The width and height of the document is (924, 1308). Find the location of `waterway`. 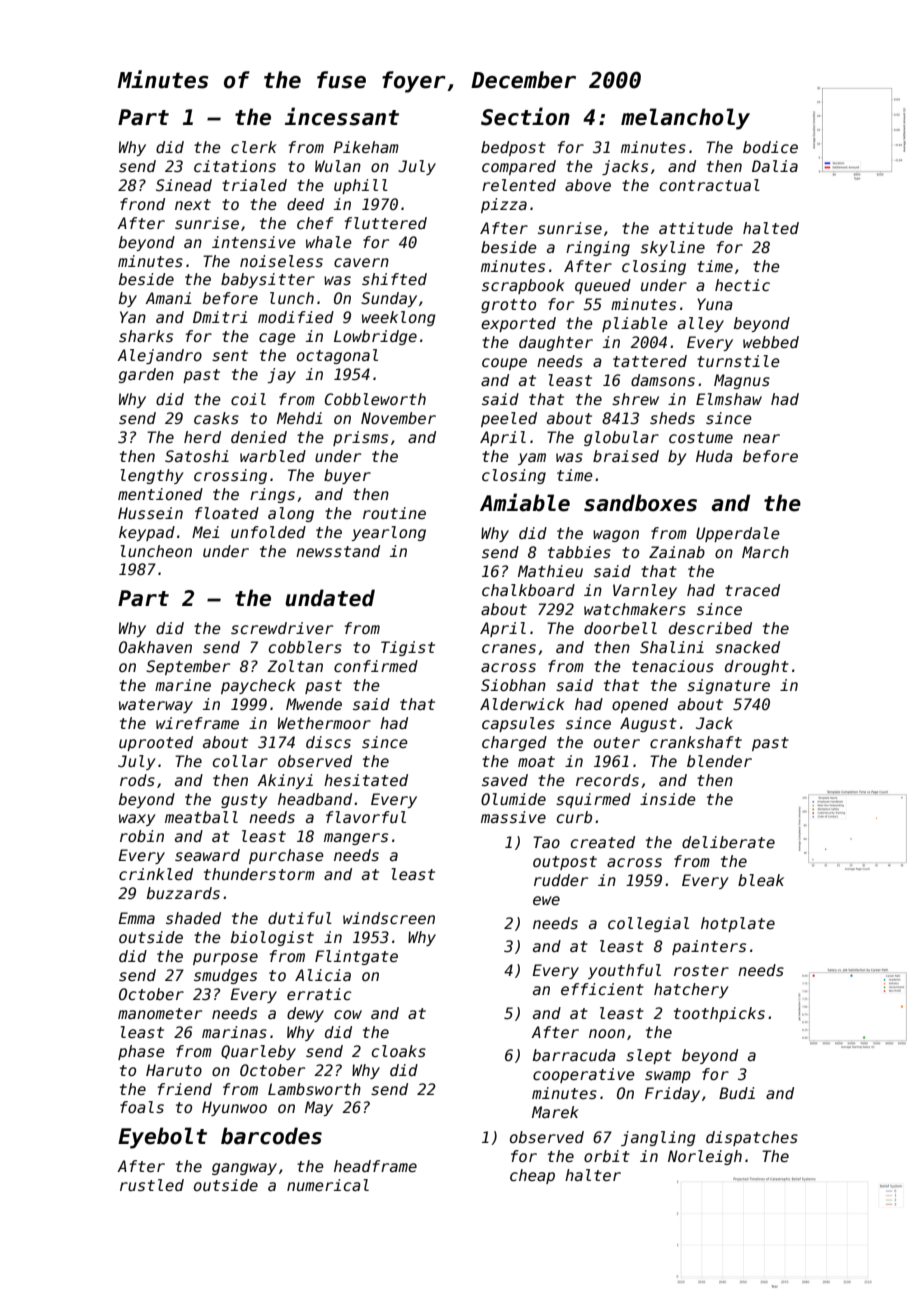

waterway is located at coordinates (156, 706).
